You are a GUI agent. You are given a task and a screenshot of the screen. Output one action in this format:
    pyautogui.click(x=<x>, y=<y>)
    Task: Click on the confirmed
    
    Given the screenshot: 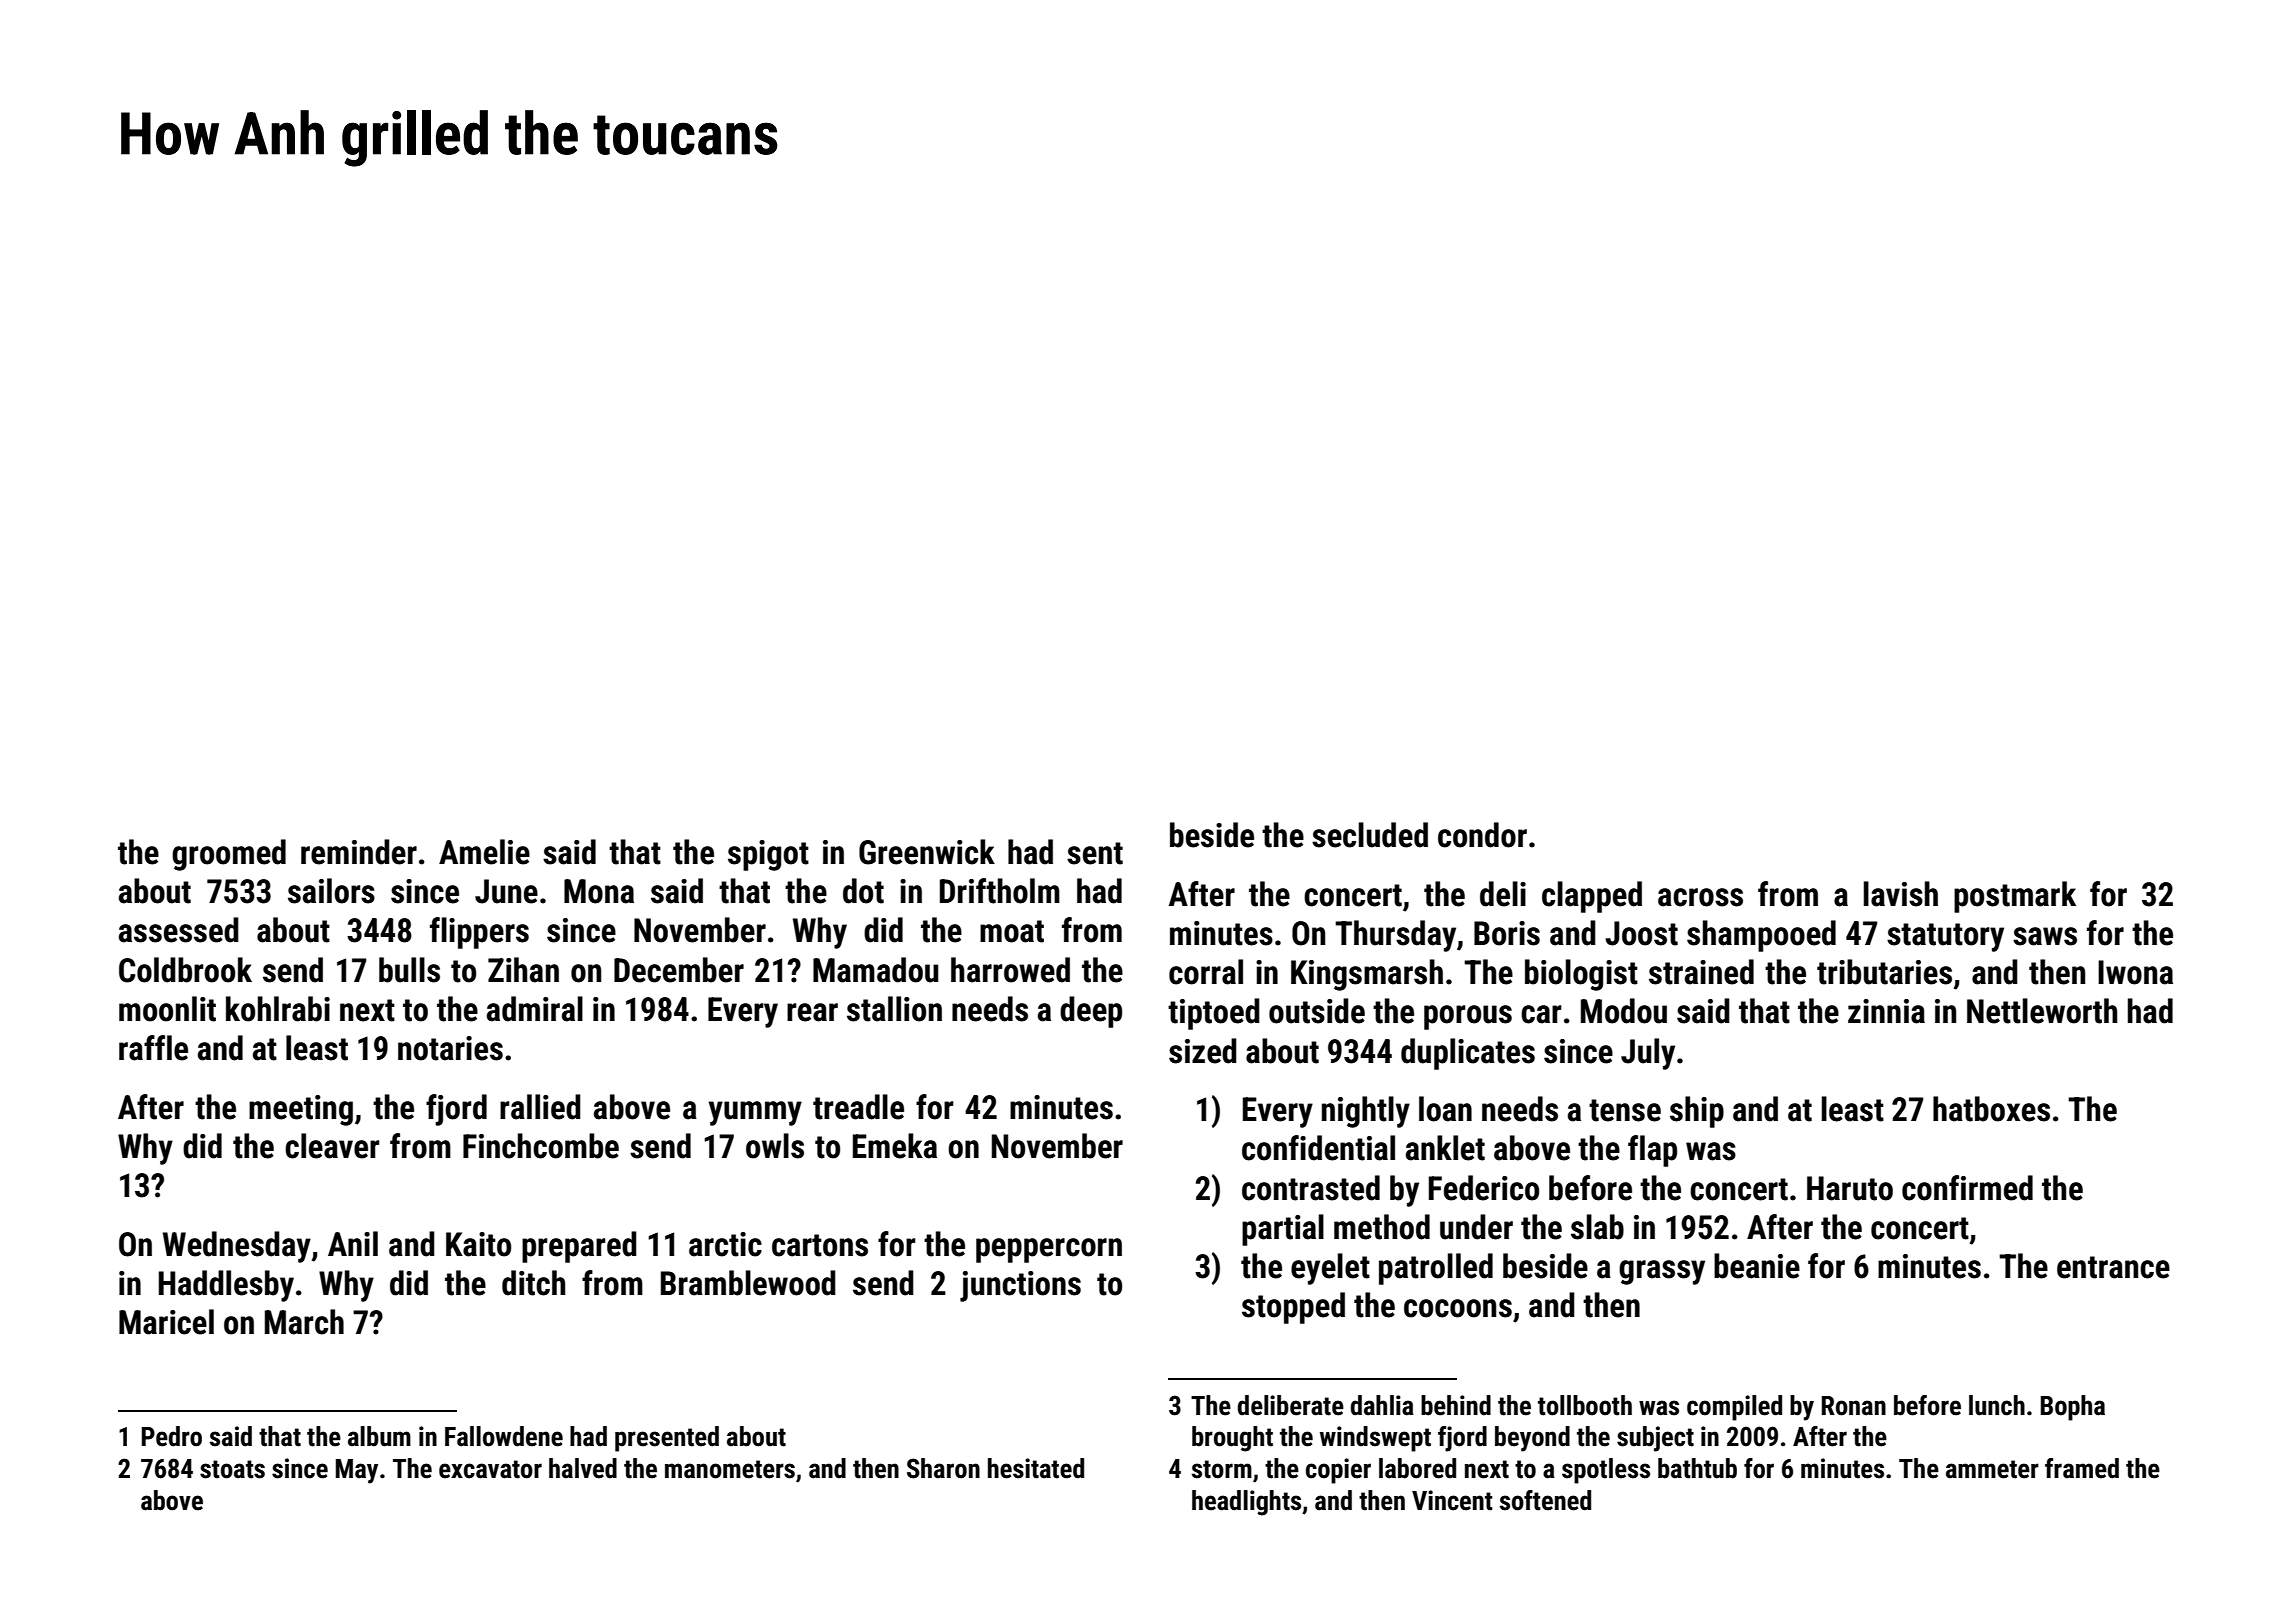 What is the action you would take?
    pyautogui.click(x=1967, y=1188)
